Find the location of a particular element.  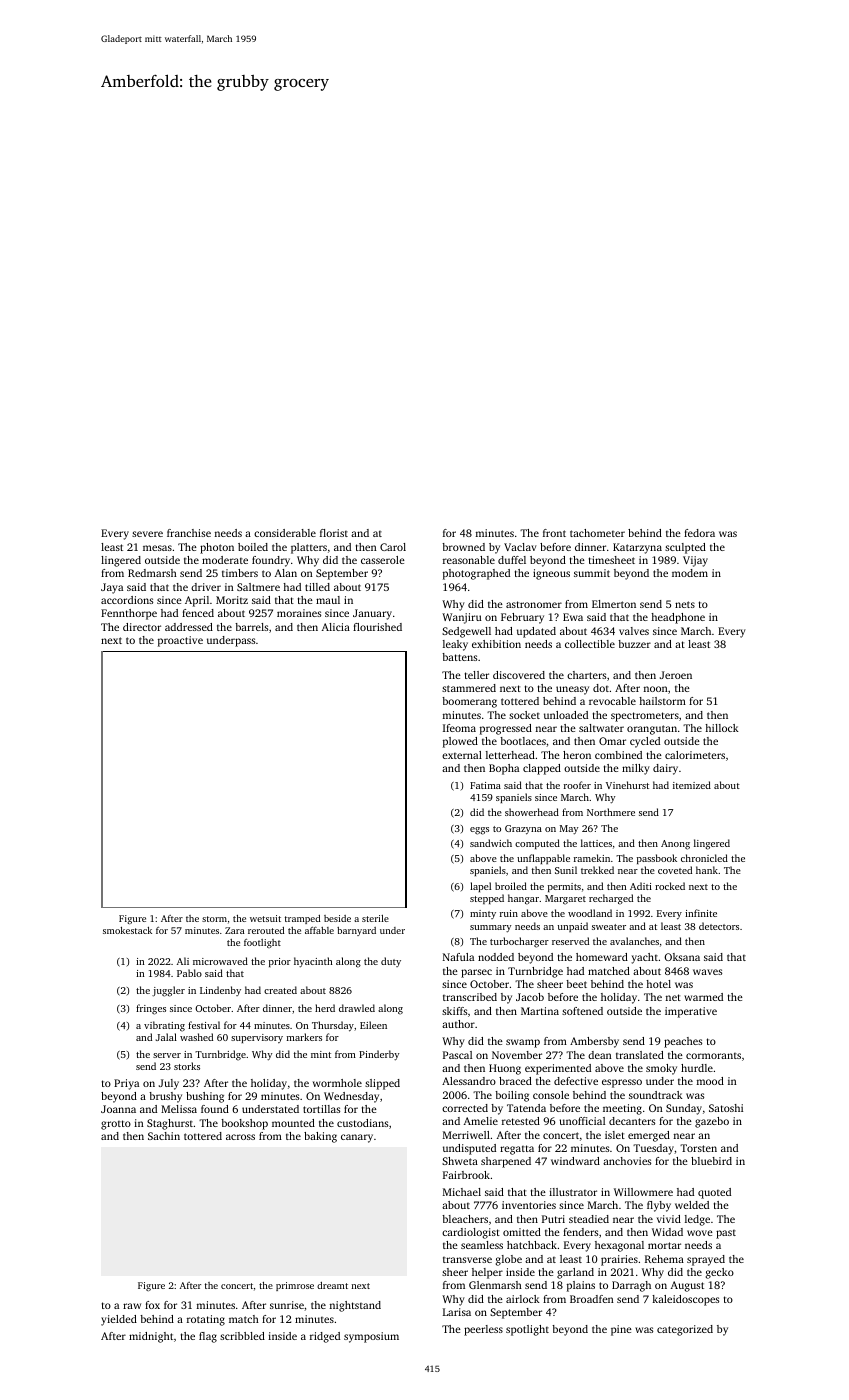

fox is located at coordinates (152, 1305).
